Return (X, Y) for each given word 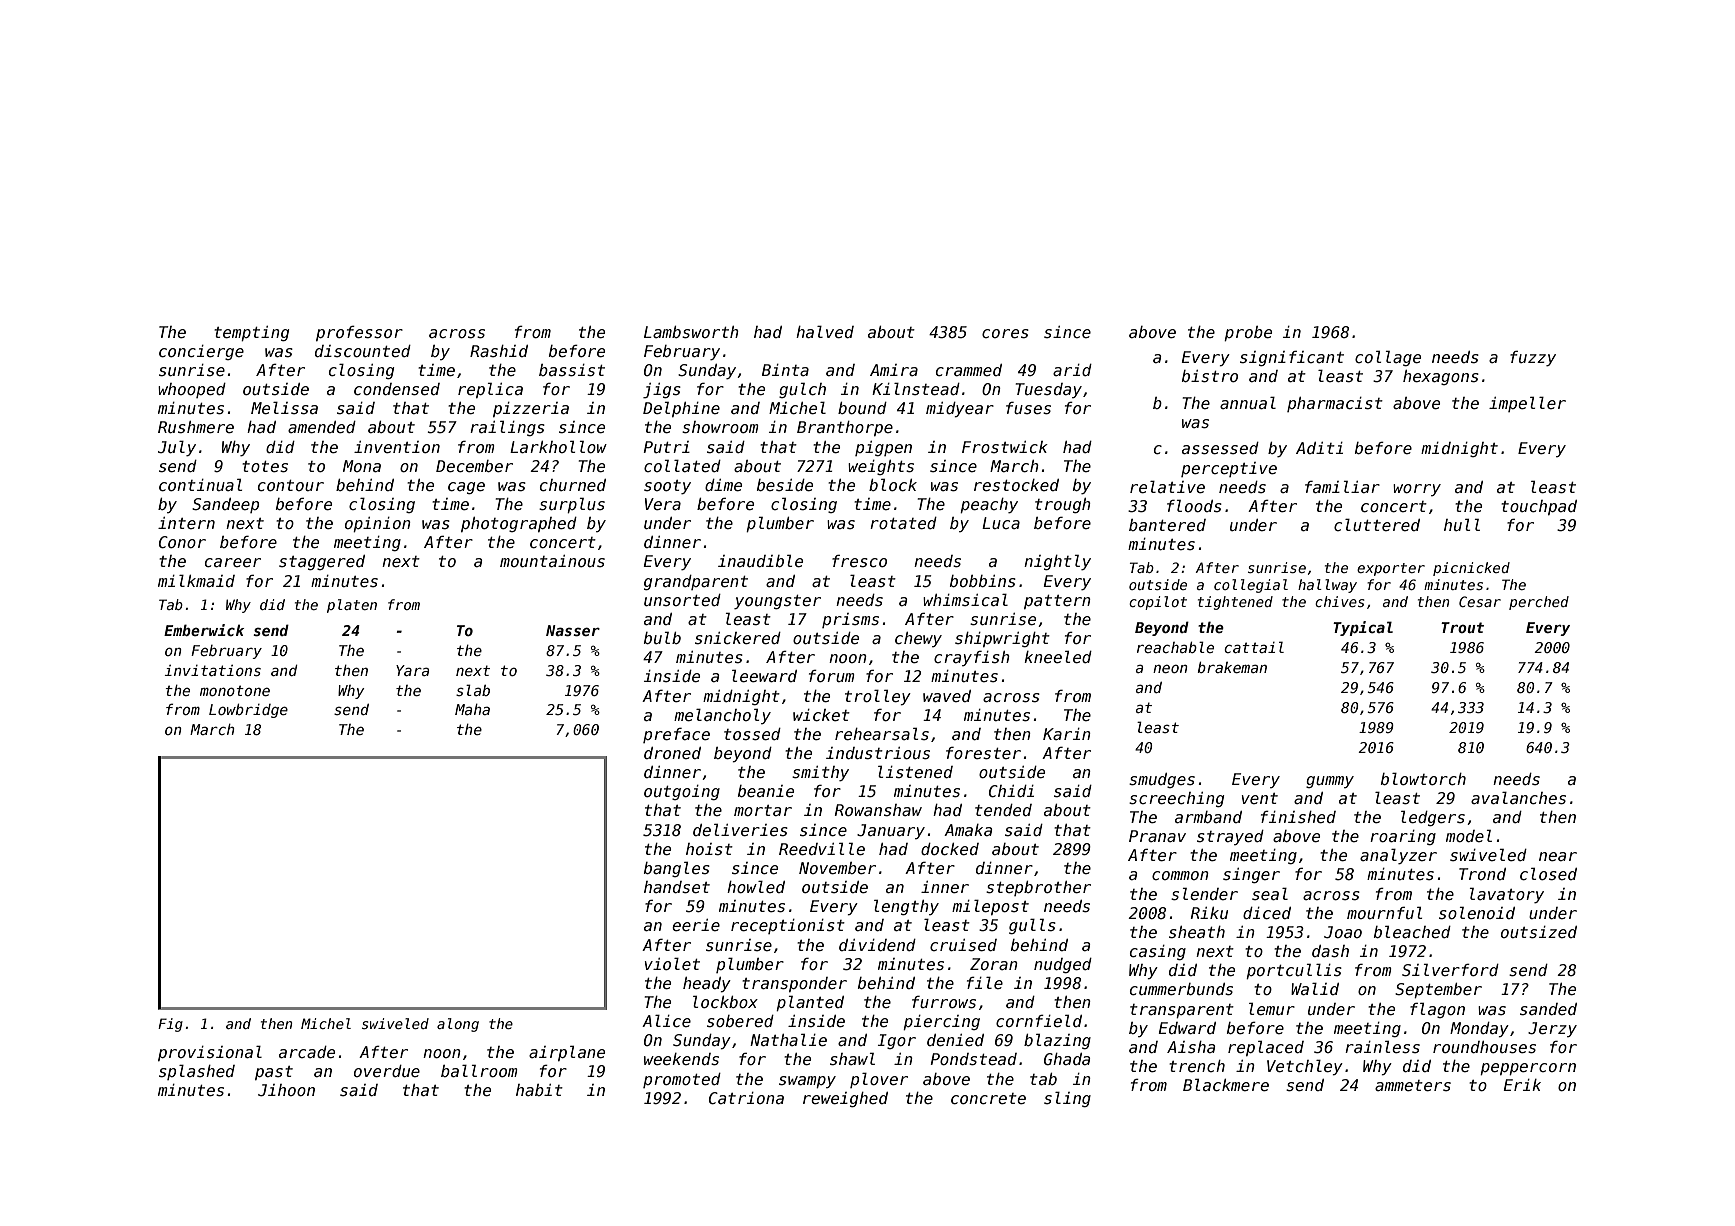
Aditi (1319, 448)
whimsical (965, 599)
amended (322, 427)
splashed (197, 1072)
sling (1067, 1099)
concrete (988, 1098)
